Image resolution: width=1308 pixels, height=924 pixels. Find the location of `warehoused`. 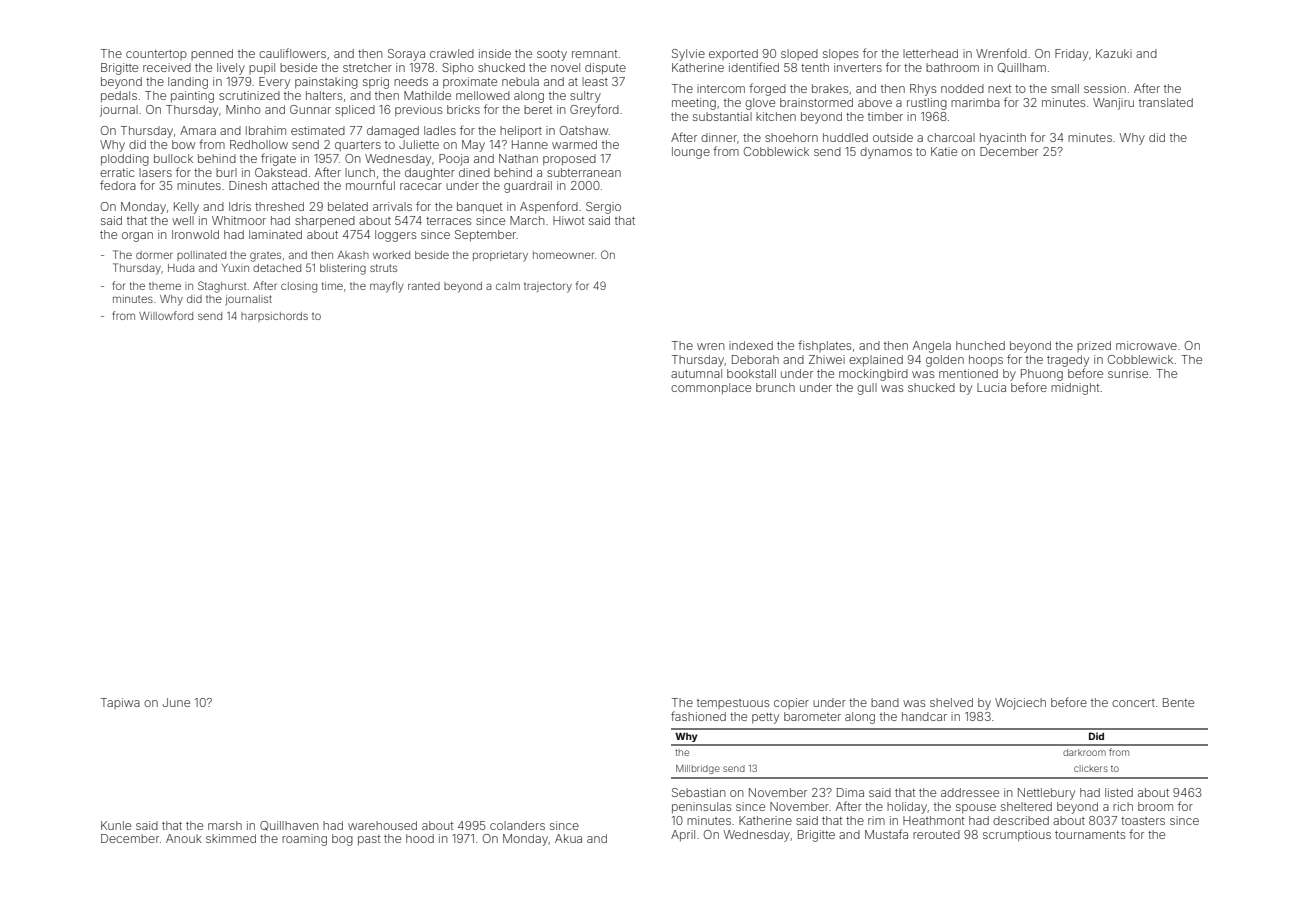

warehoused is located at coordinates (382, 825).
